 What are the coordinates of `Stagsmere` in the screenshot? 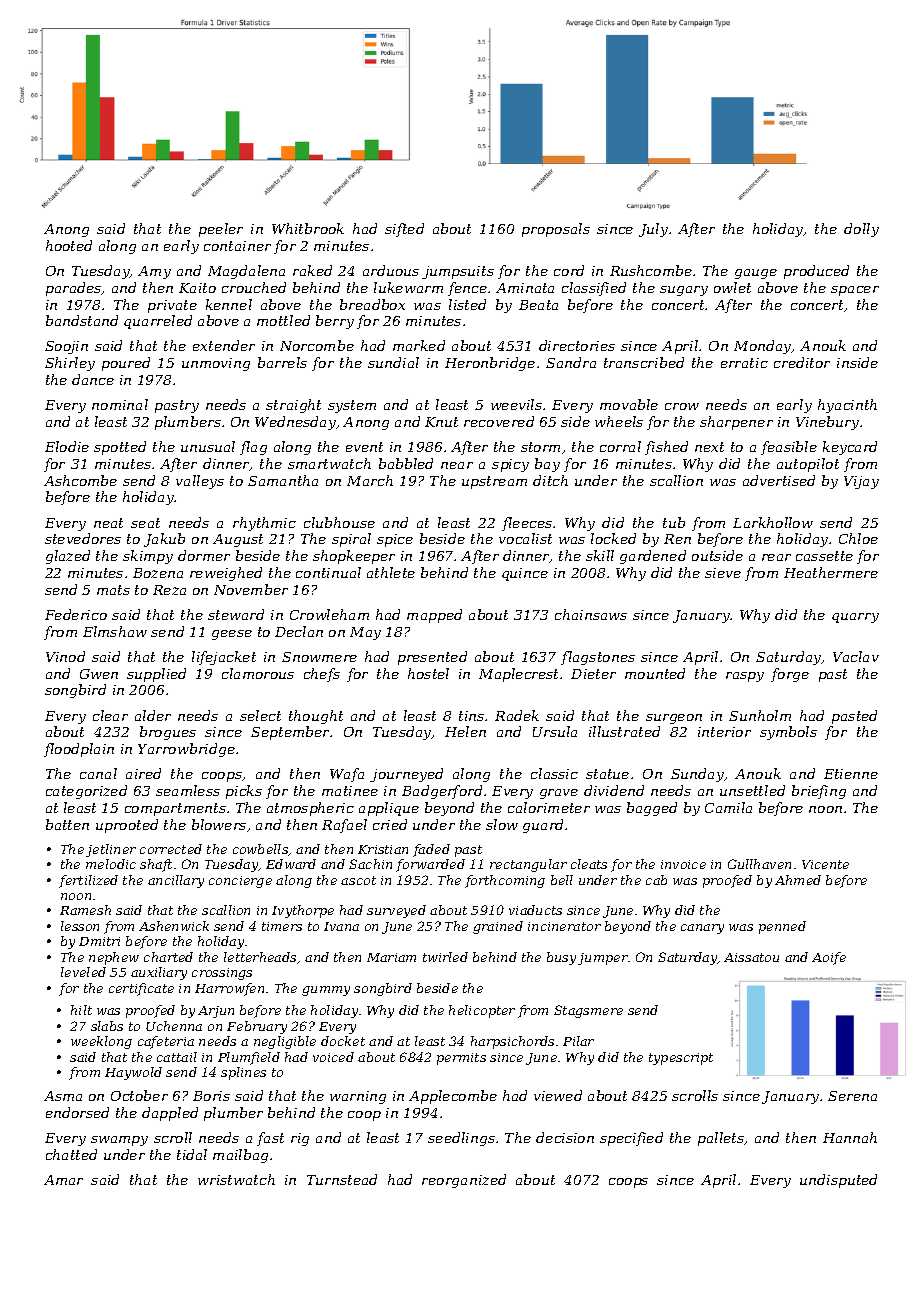 It's located at (588, 1011).
